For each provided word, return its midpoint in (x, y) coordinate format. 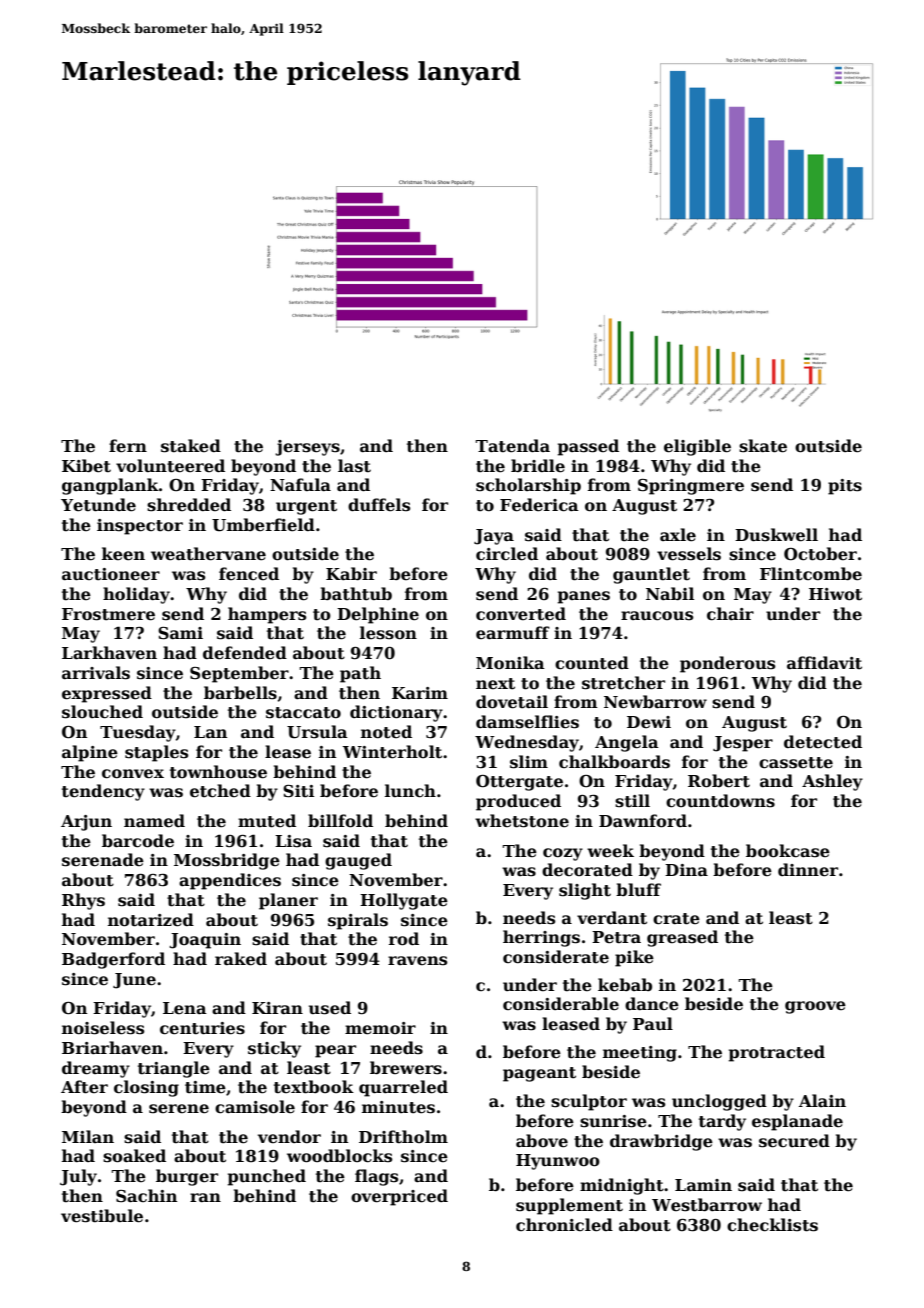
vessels (689, 554)
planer (288, 901)
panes (583, 597)
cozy (563, 854)
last (354, 466)
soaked (134, 1156)
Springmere (691, 487)
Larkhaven (109, 653)
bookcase (788, 851)
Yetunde (98, 505)
